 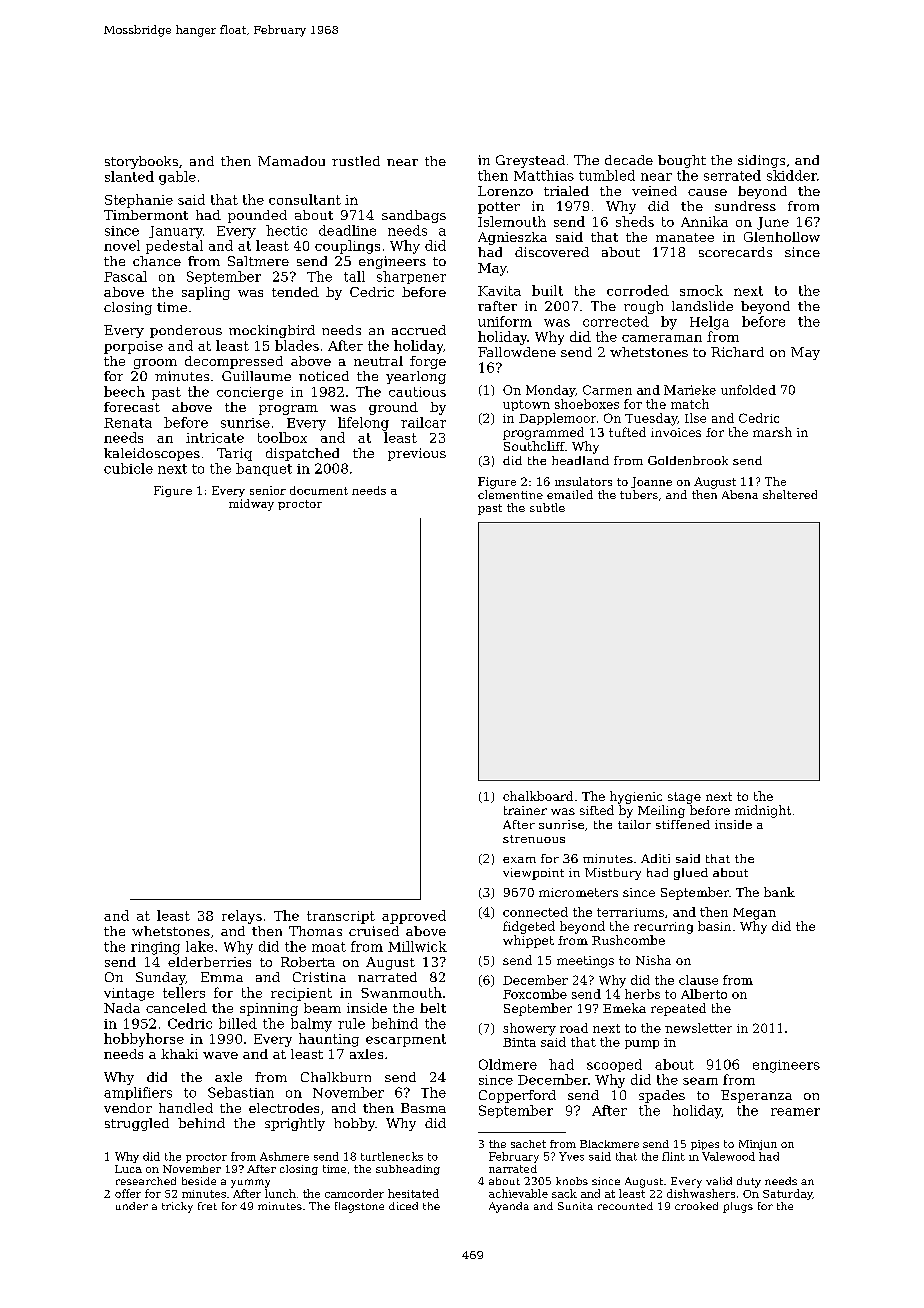 I want to click on stage, so click(x=684, y=798).
